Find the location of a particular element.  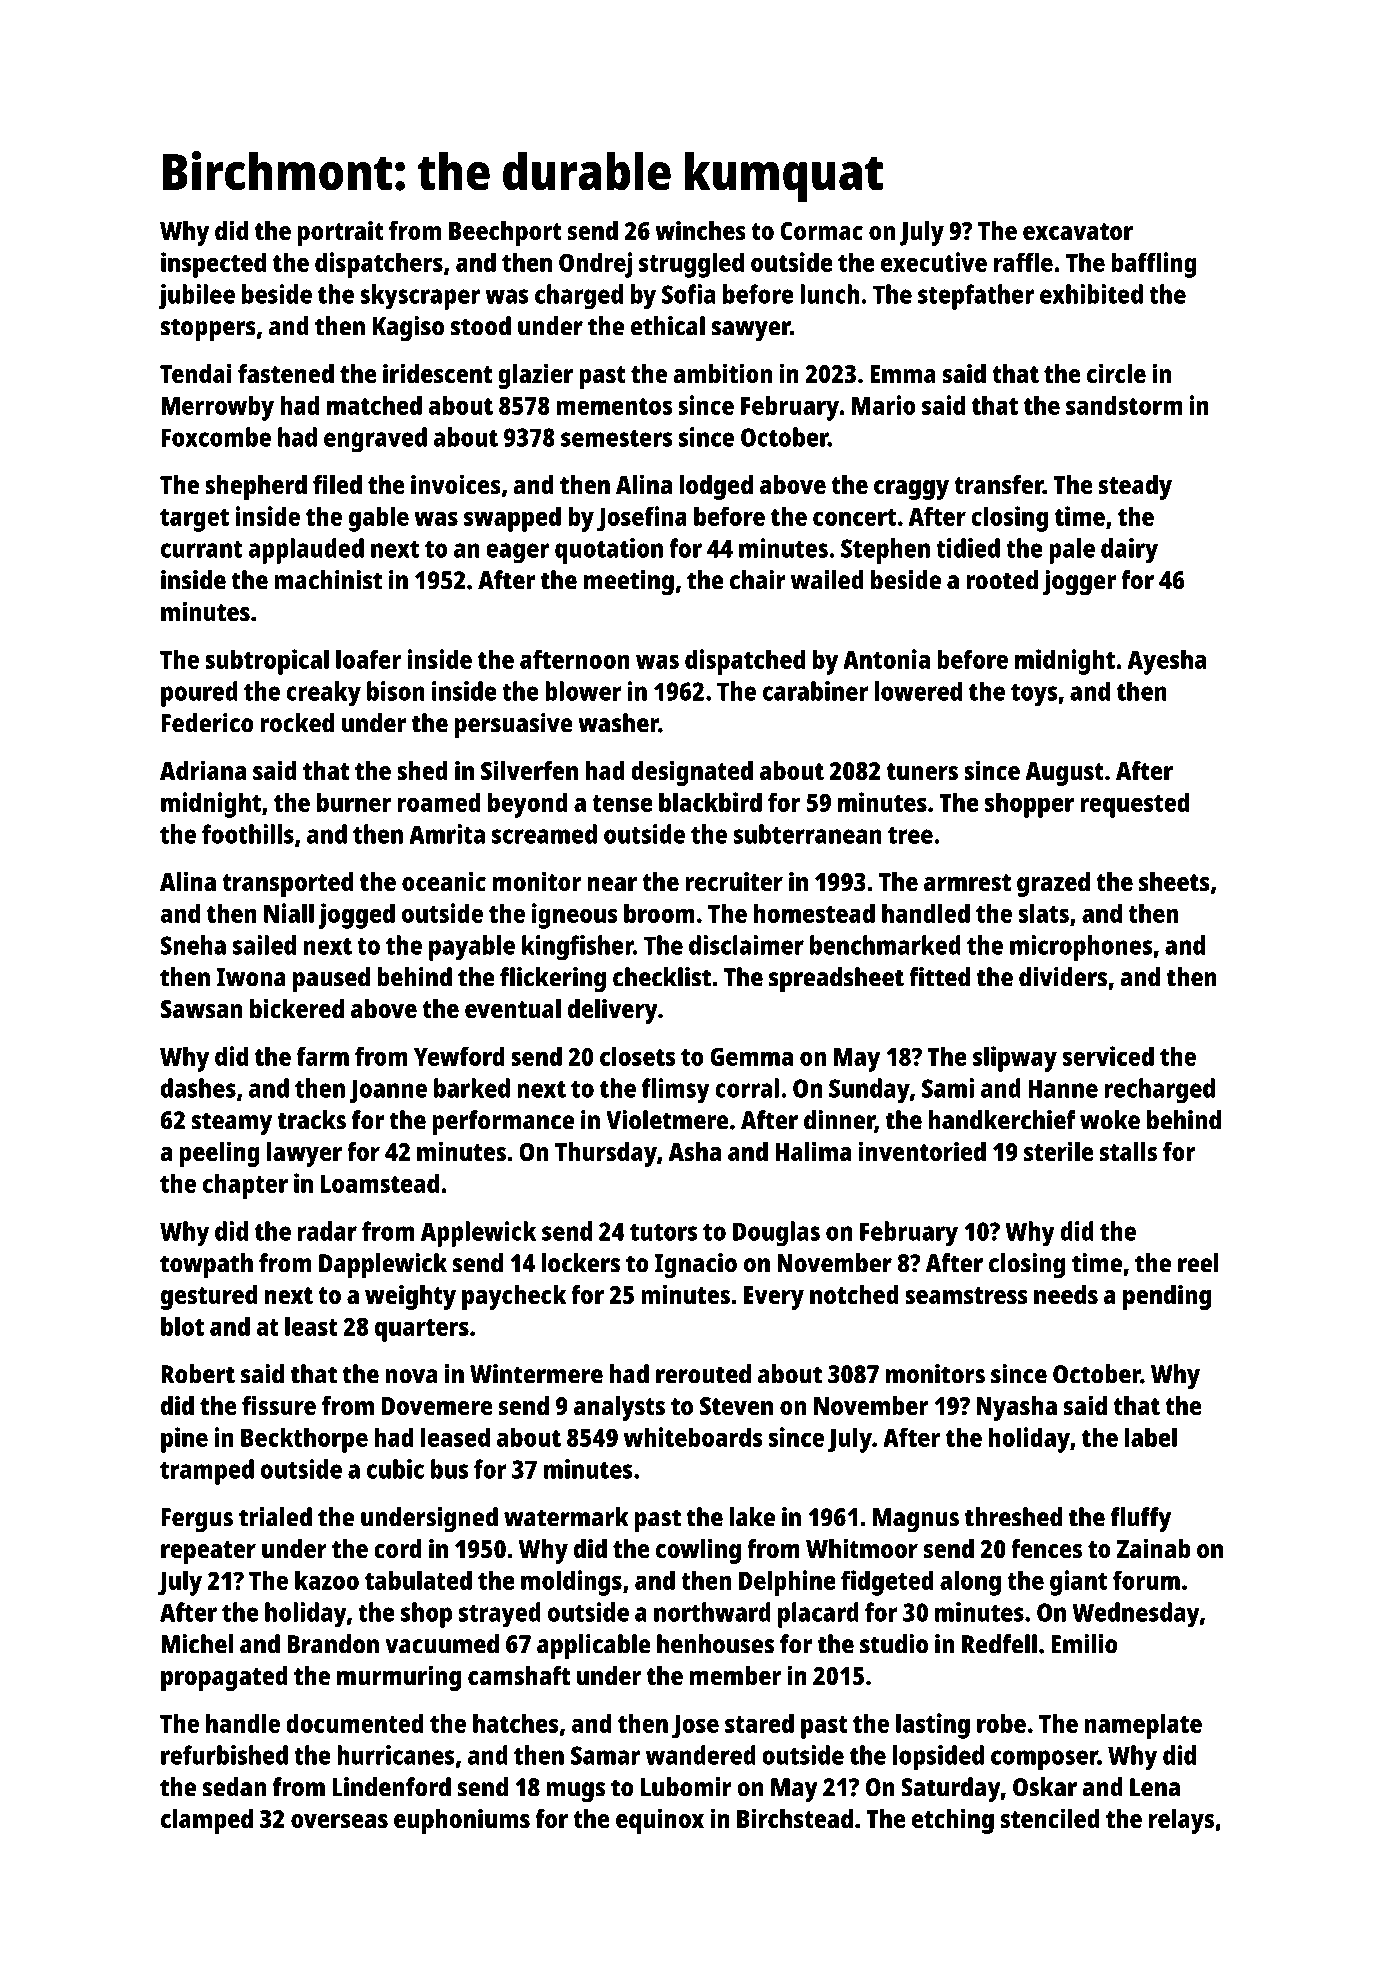

Ayesha is located at coordinates (1166, 662).
